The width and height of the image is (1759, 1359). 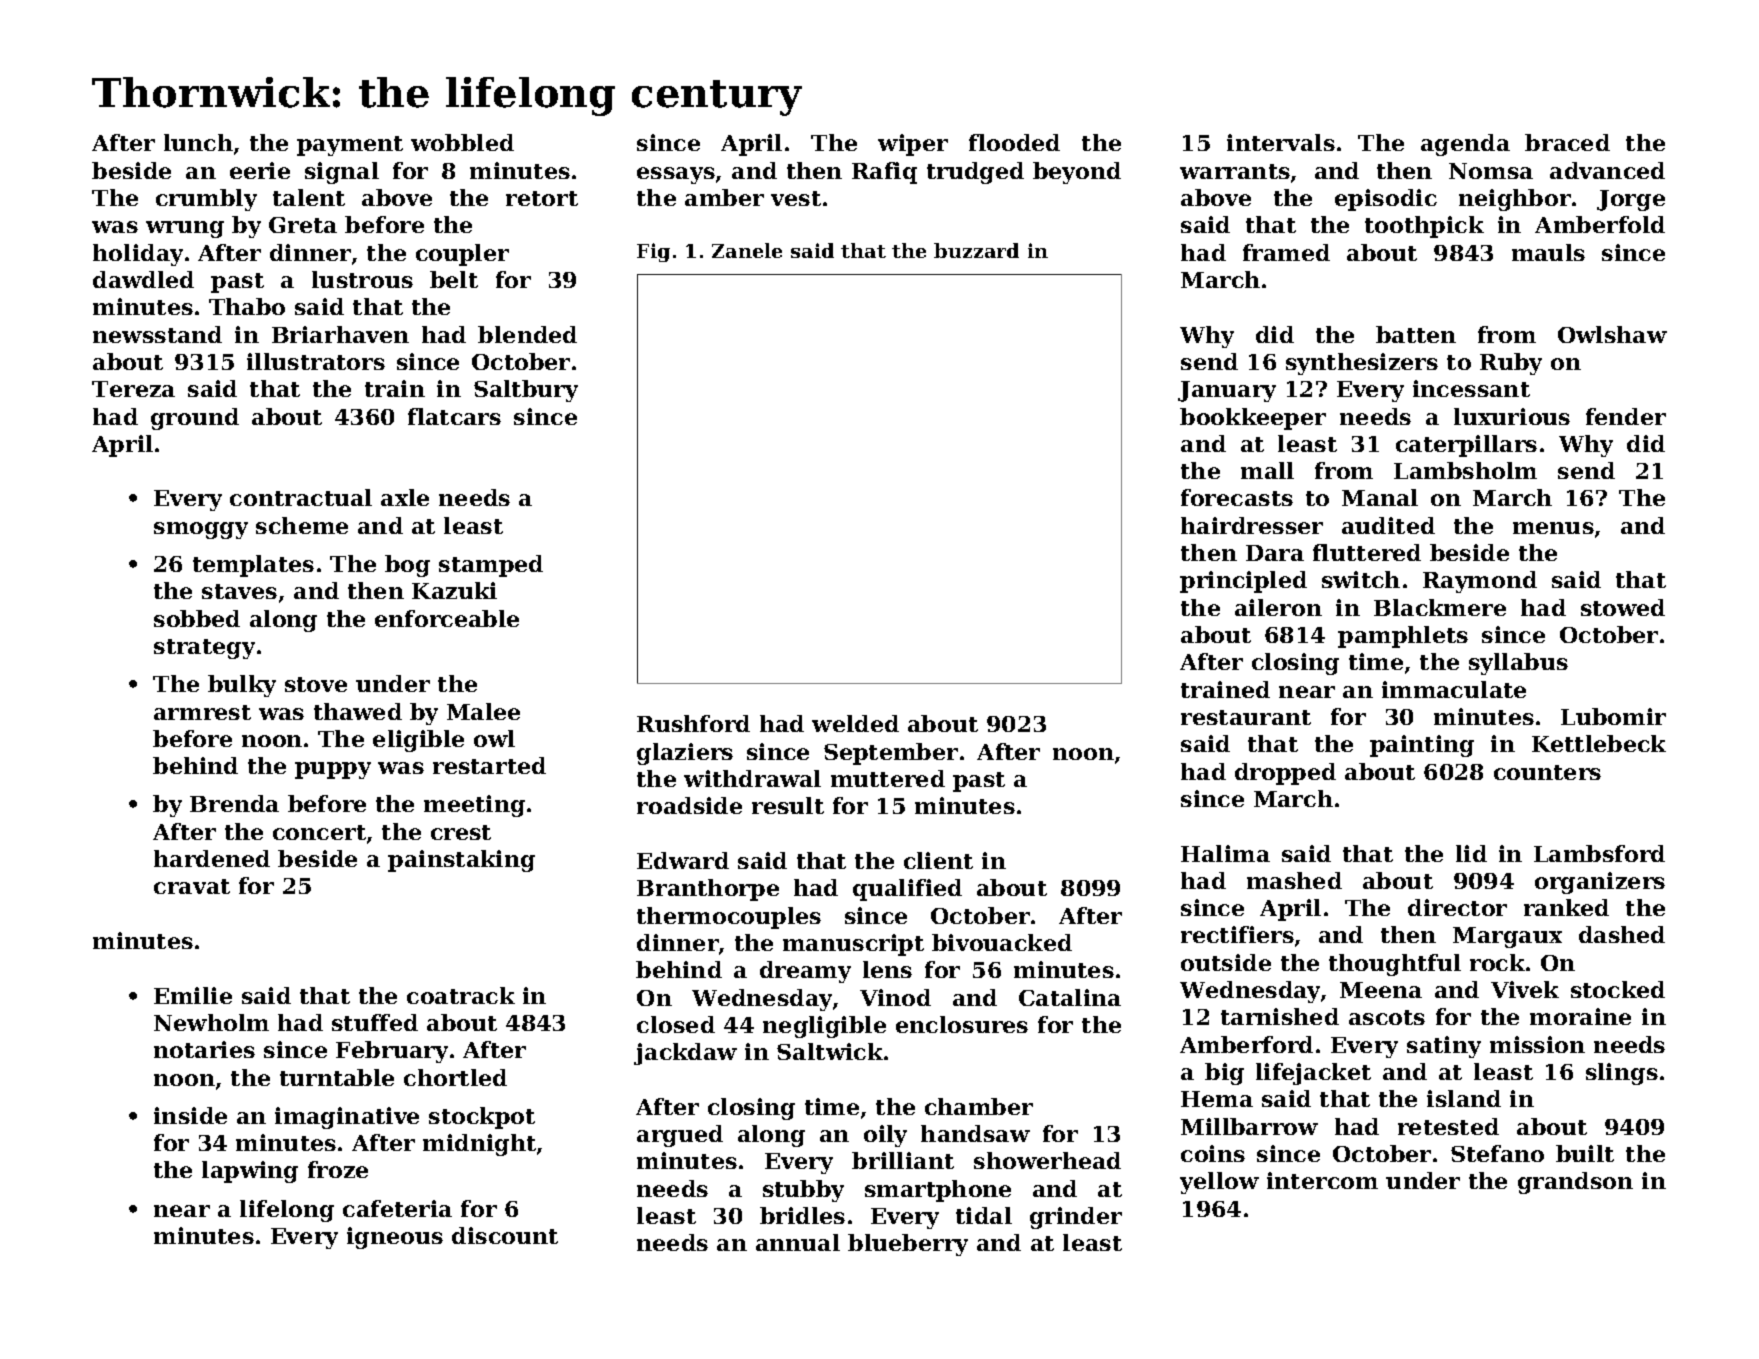 I want to click on synthesizers, so click(x=1362, y=364).
